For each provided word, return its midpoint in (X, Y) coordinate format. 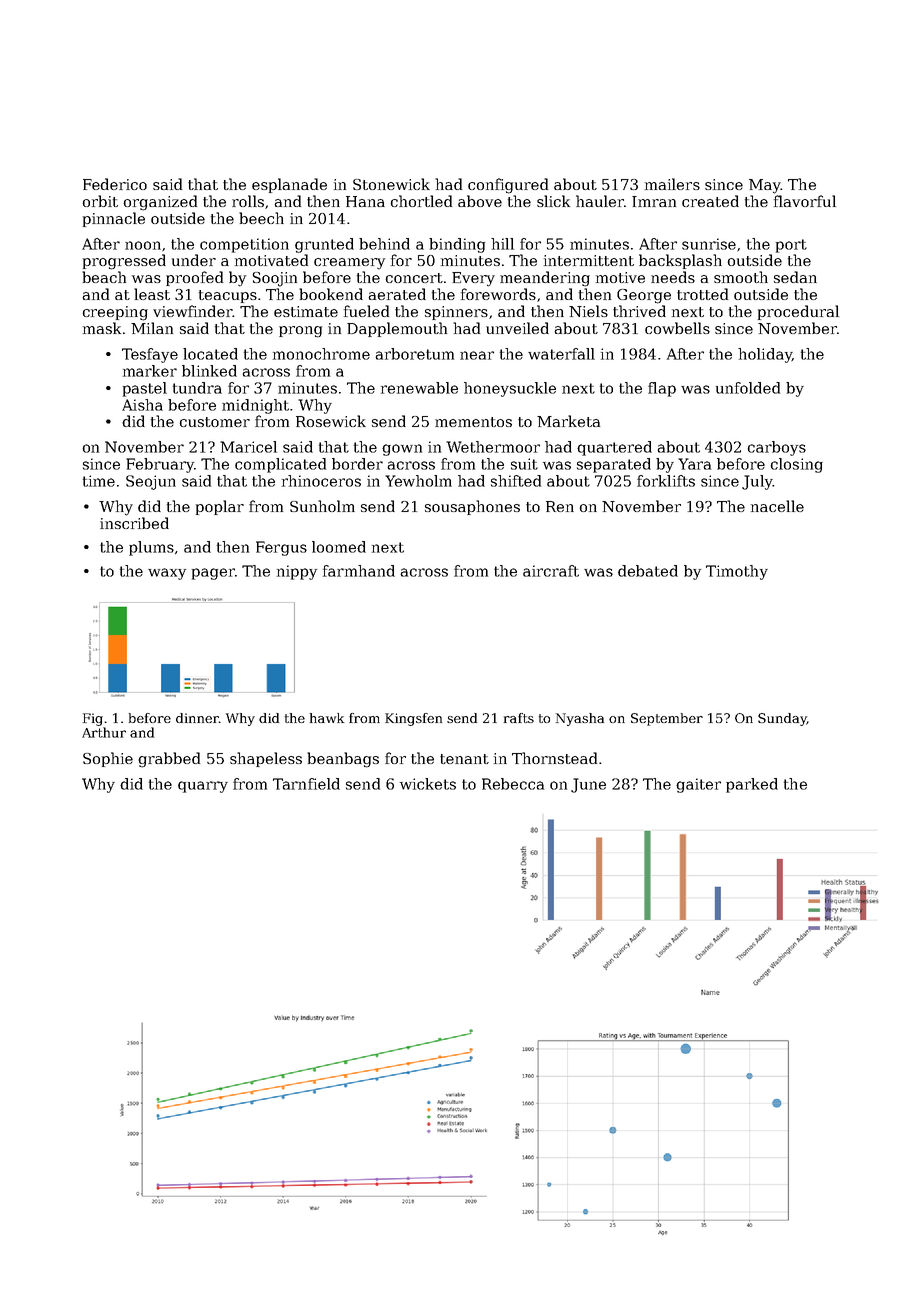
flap (662, 389)
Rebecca (513, 784)
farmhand (359, 571)
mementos (473, 422)
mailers (672, 184)
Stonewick (391, 184)
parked (752, 785)
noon (143, 245)
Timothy (737, 572)
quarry (203, 787)
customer (215, 422)
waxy (167, 574)
